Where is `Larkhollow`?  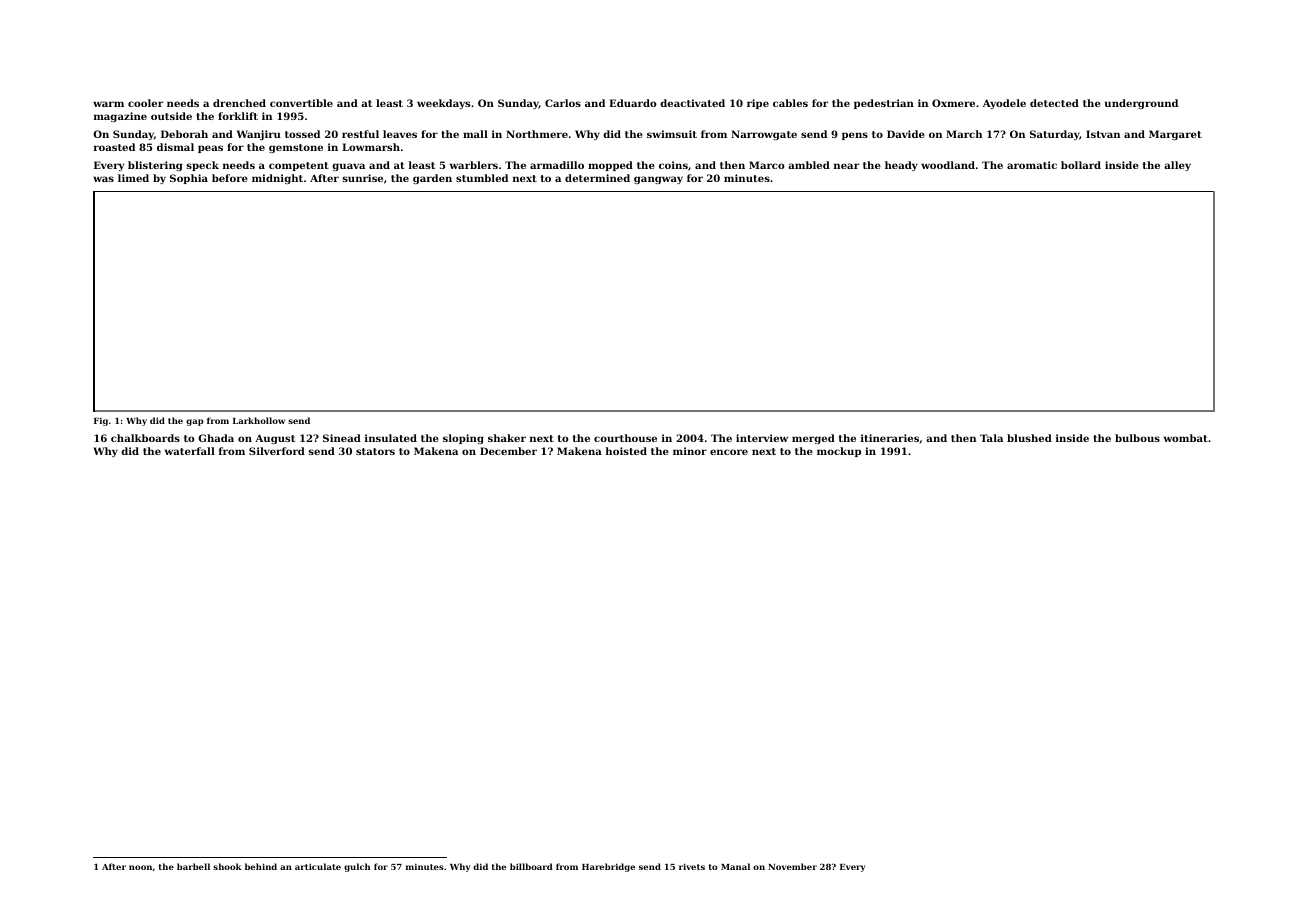 Larkhollow is located at coordinates (259, 420).
